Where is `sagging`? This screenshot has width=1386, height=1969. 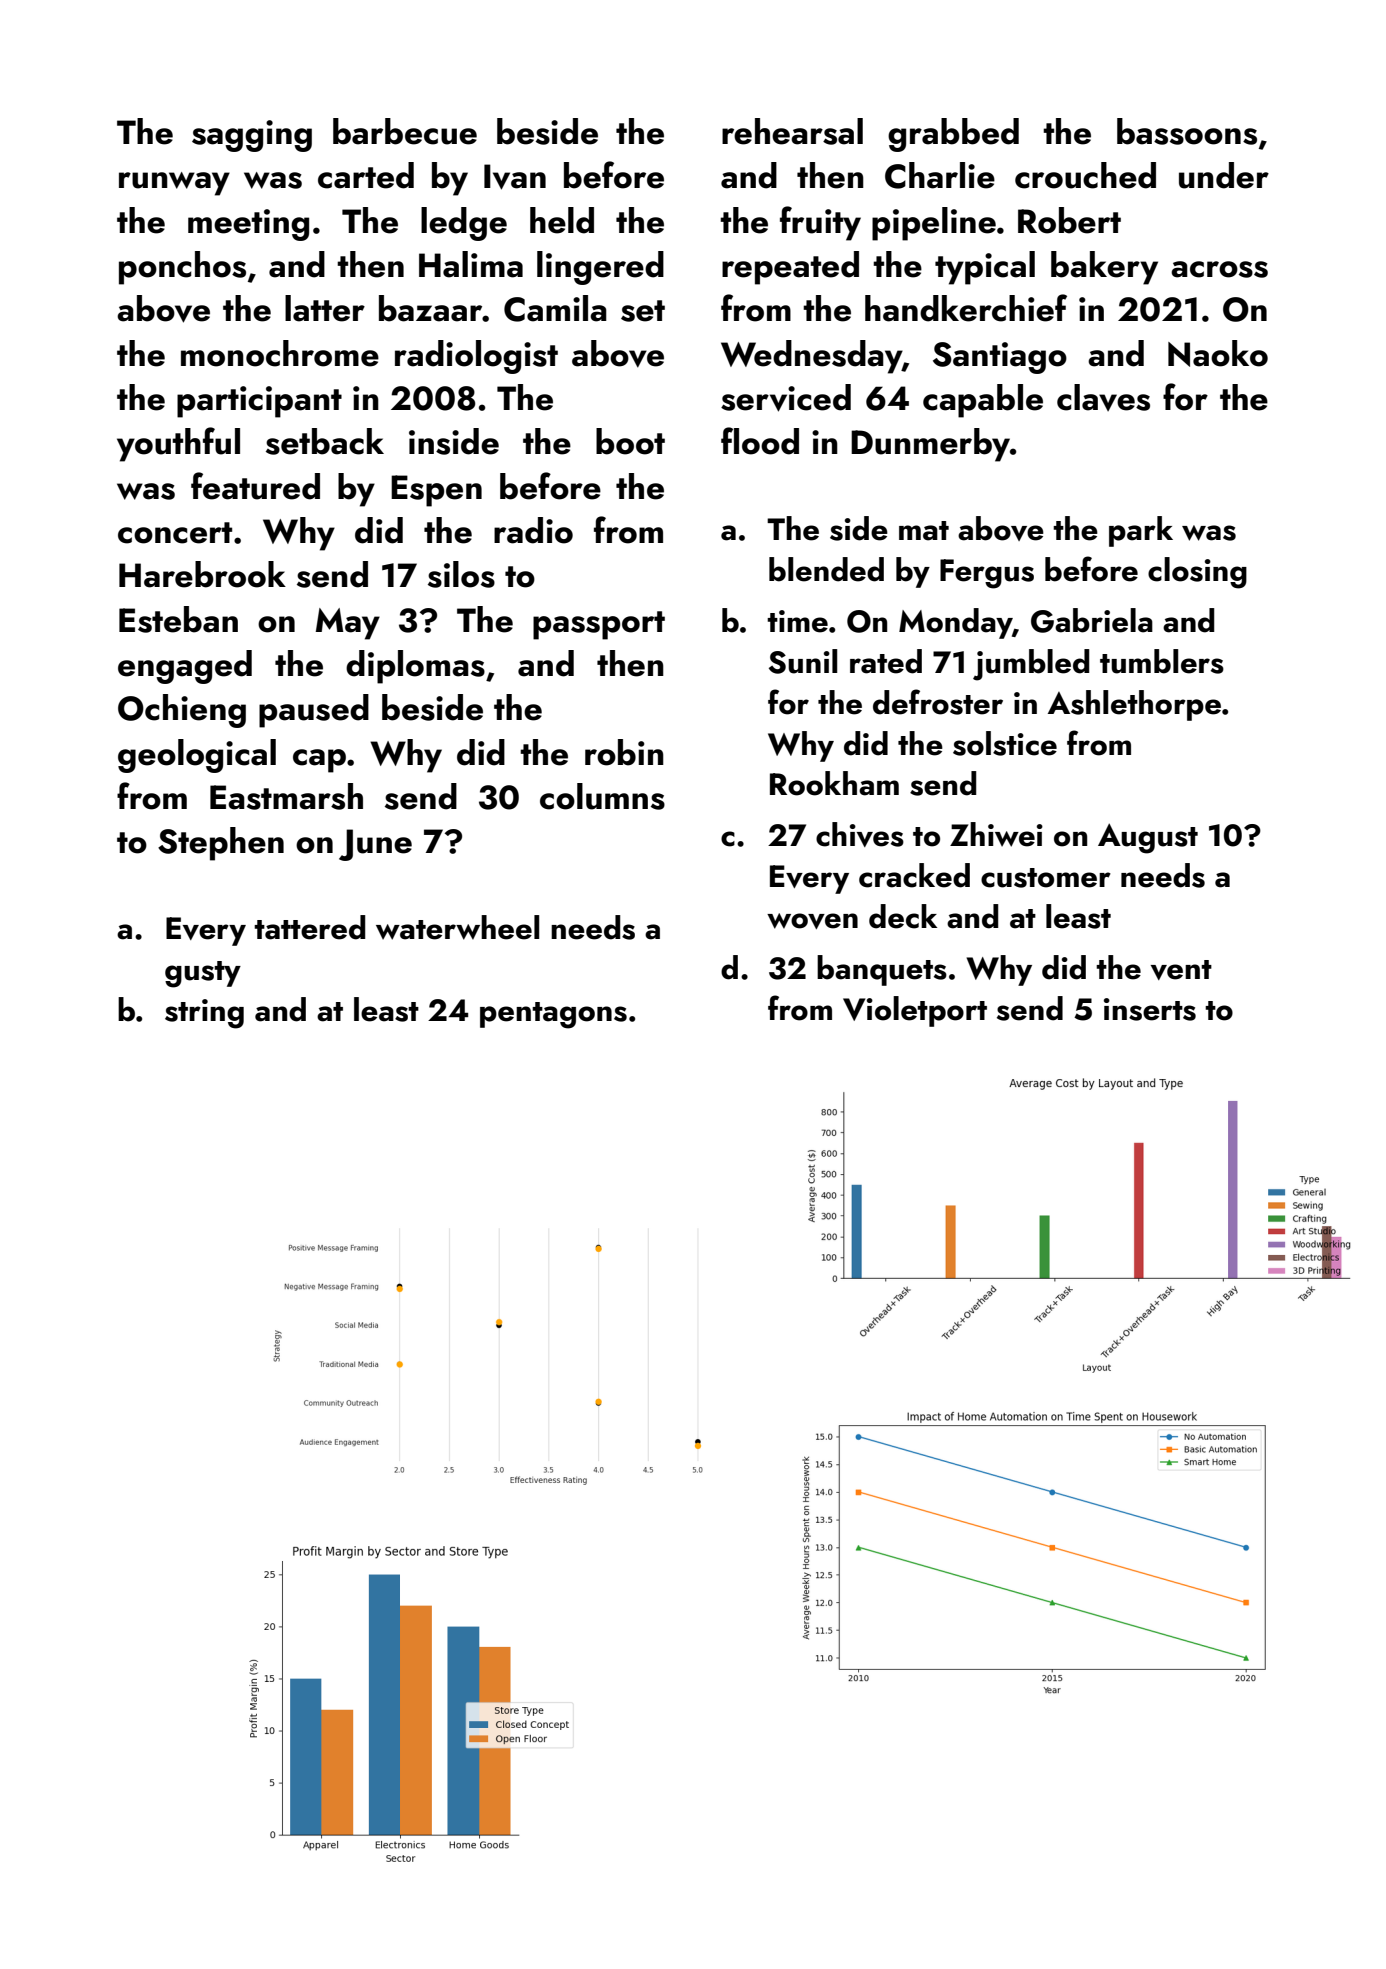
sagging is located at coordinates (252, 136).
